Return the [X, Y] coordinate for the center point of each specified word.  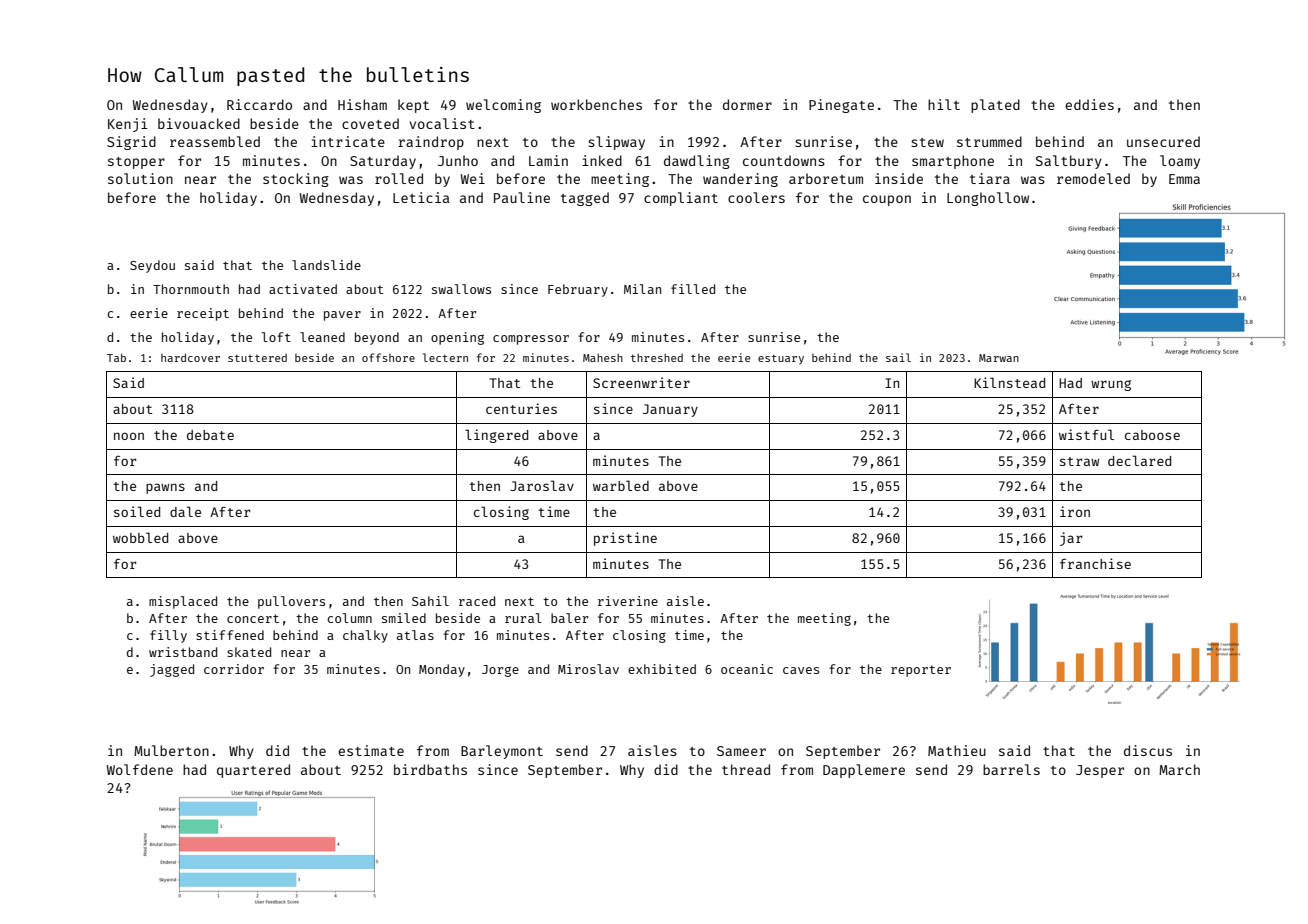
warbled [621, 485]
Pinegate [841, 106]
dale [185, 511]
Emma [1184, 179]
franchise [1095, 563]
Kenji [128, 125]
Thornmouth [191, 289]
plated [995, 106]
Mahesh [603, 357]
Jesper [1100, 771]
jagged [172, 670]
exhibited [662, 669]
